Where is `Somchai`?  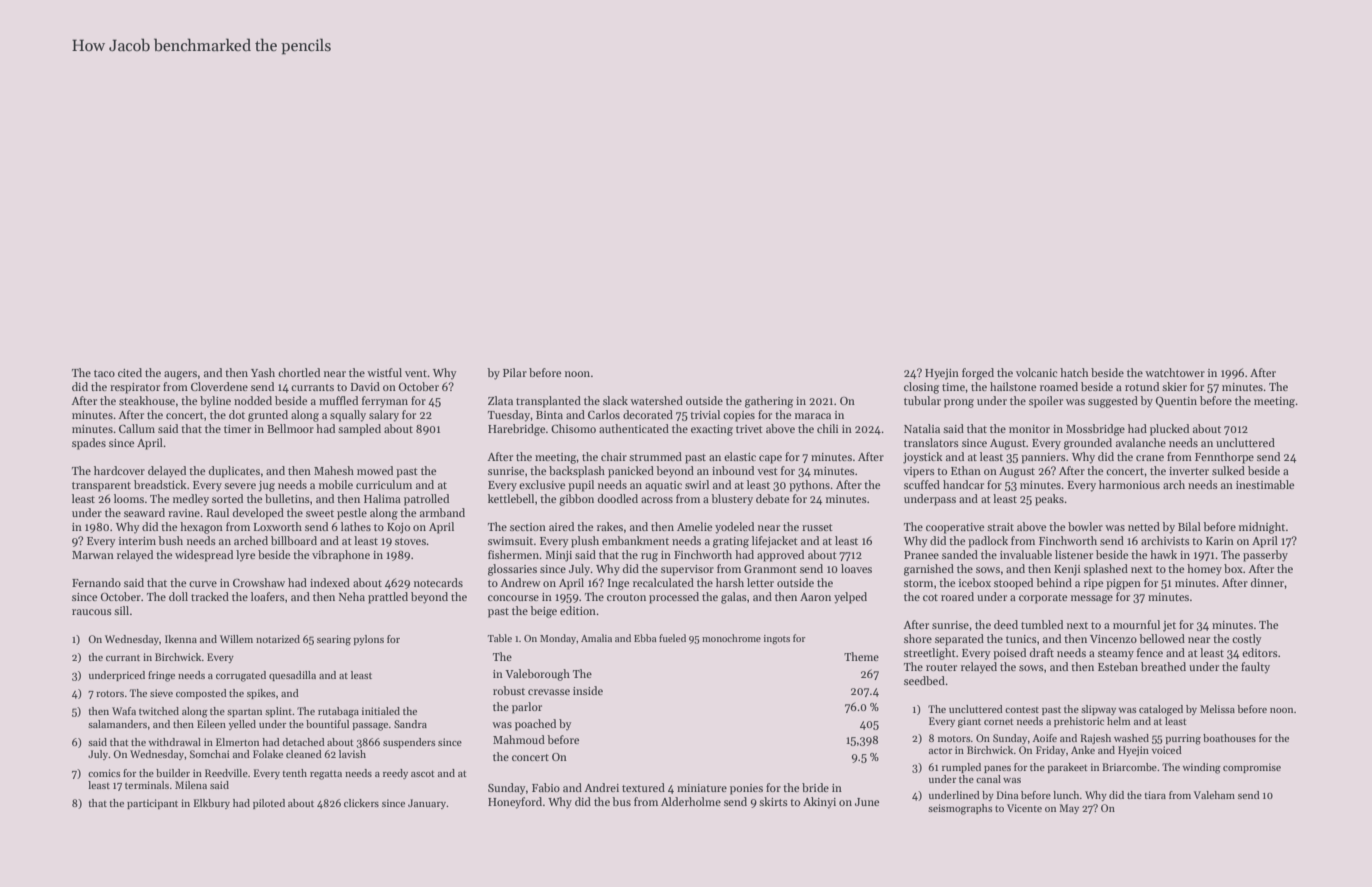
Somchai is located at coordinates (210, 754).
